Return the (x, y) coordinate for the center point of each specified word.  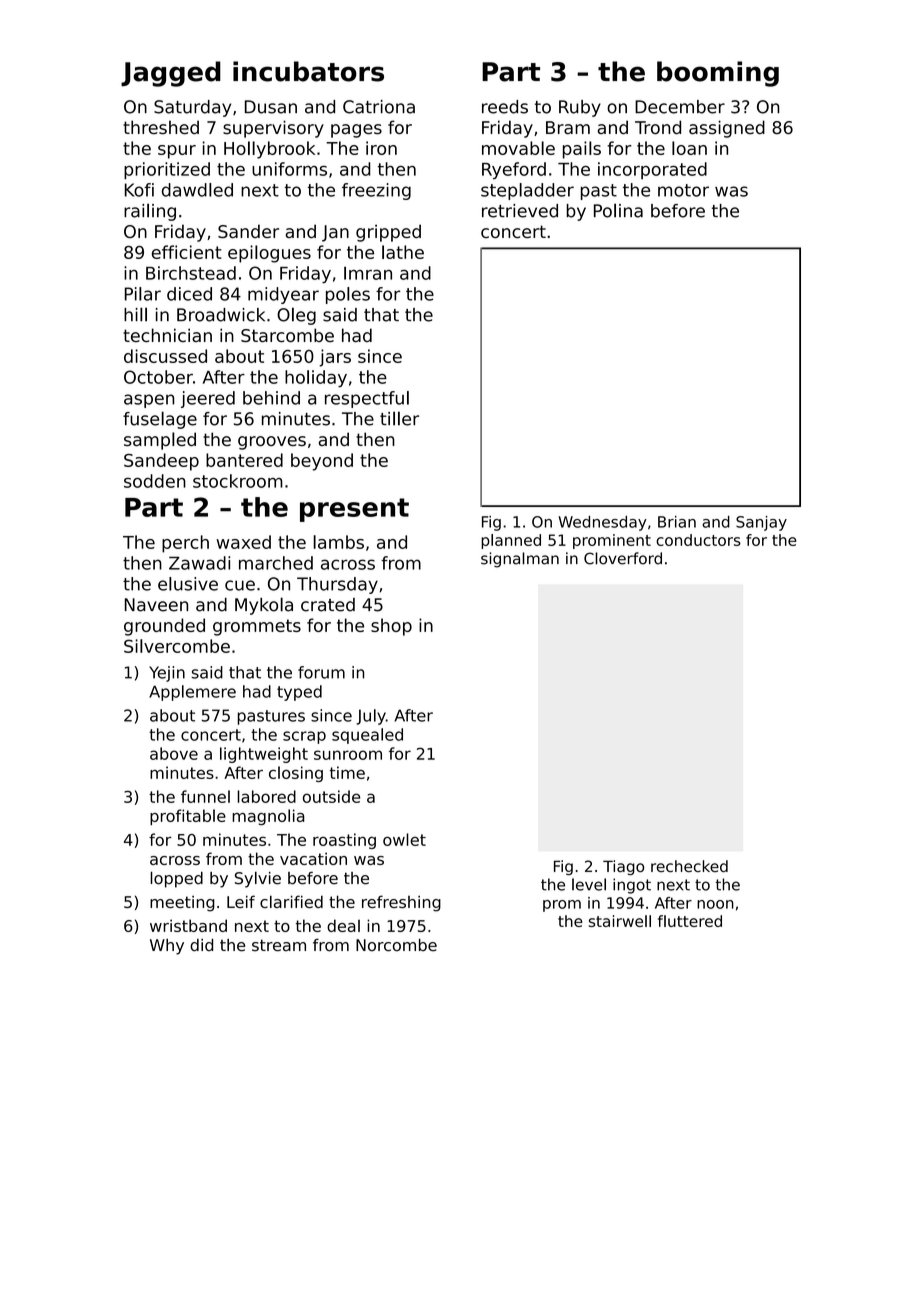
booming (718, 74)
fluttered (690, 921)
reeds (505, 107)
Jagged (171, 74)
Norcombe (396, 945)
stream (279, 945)
